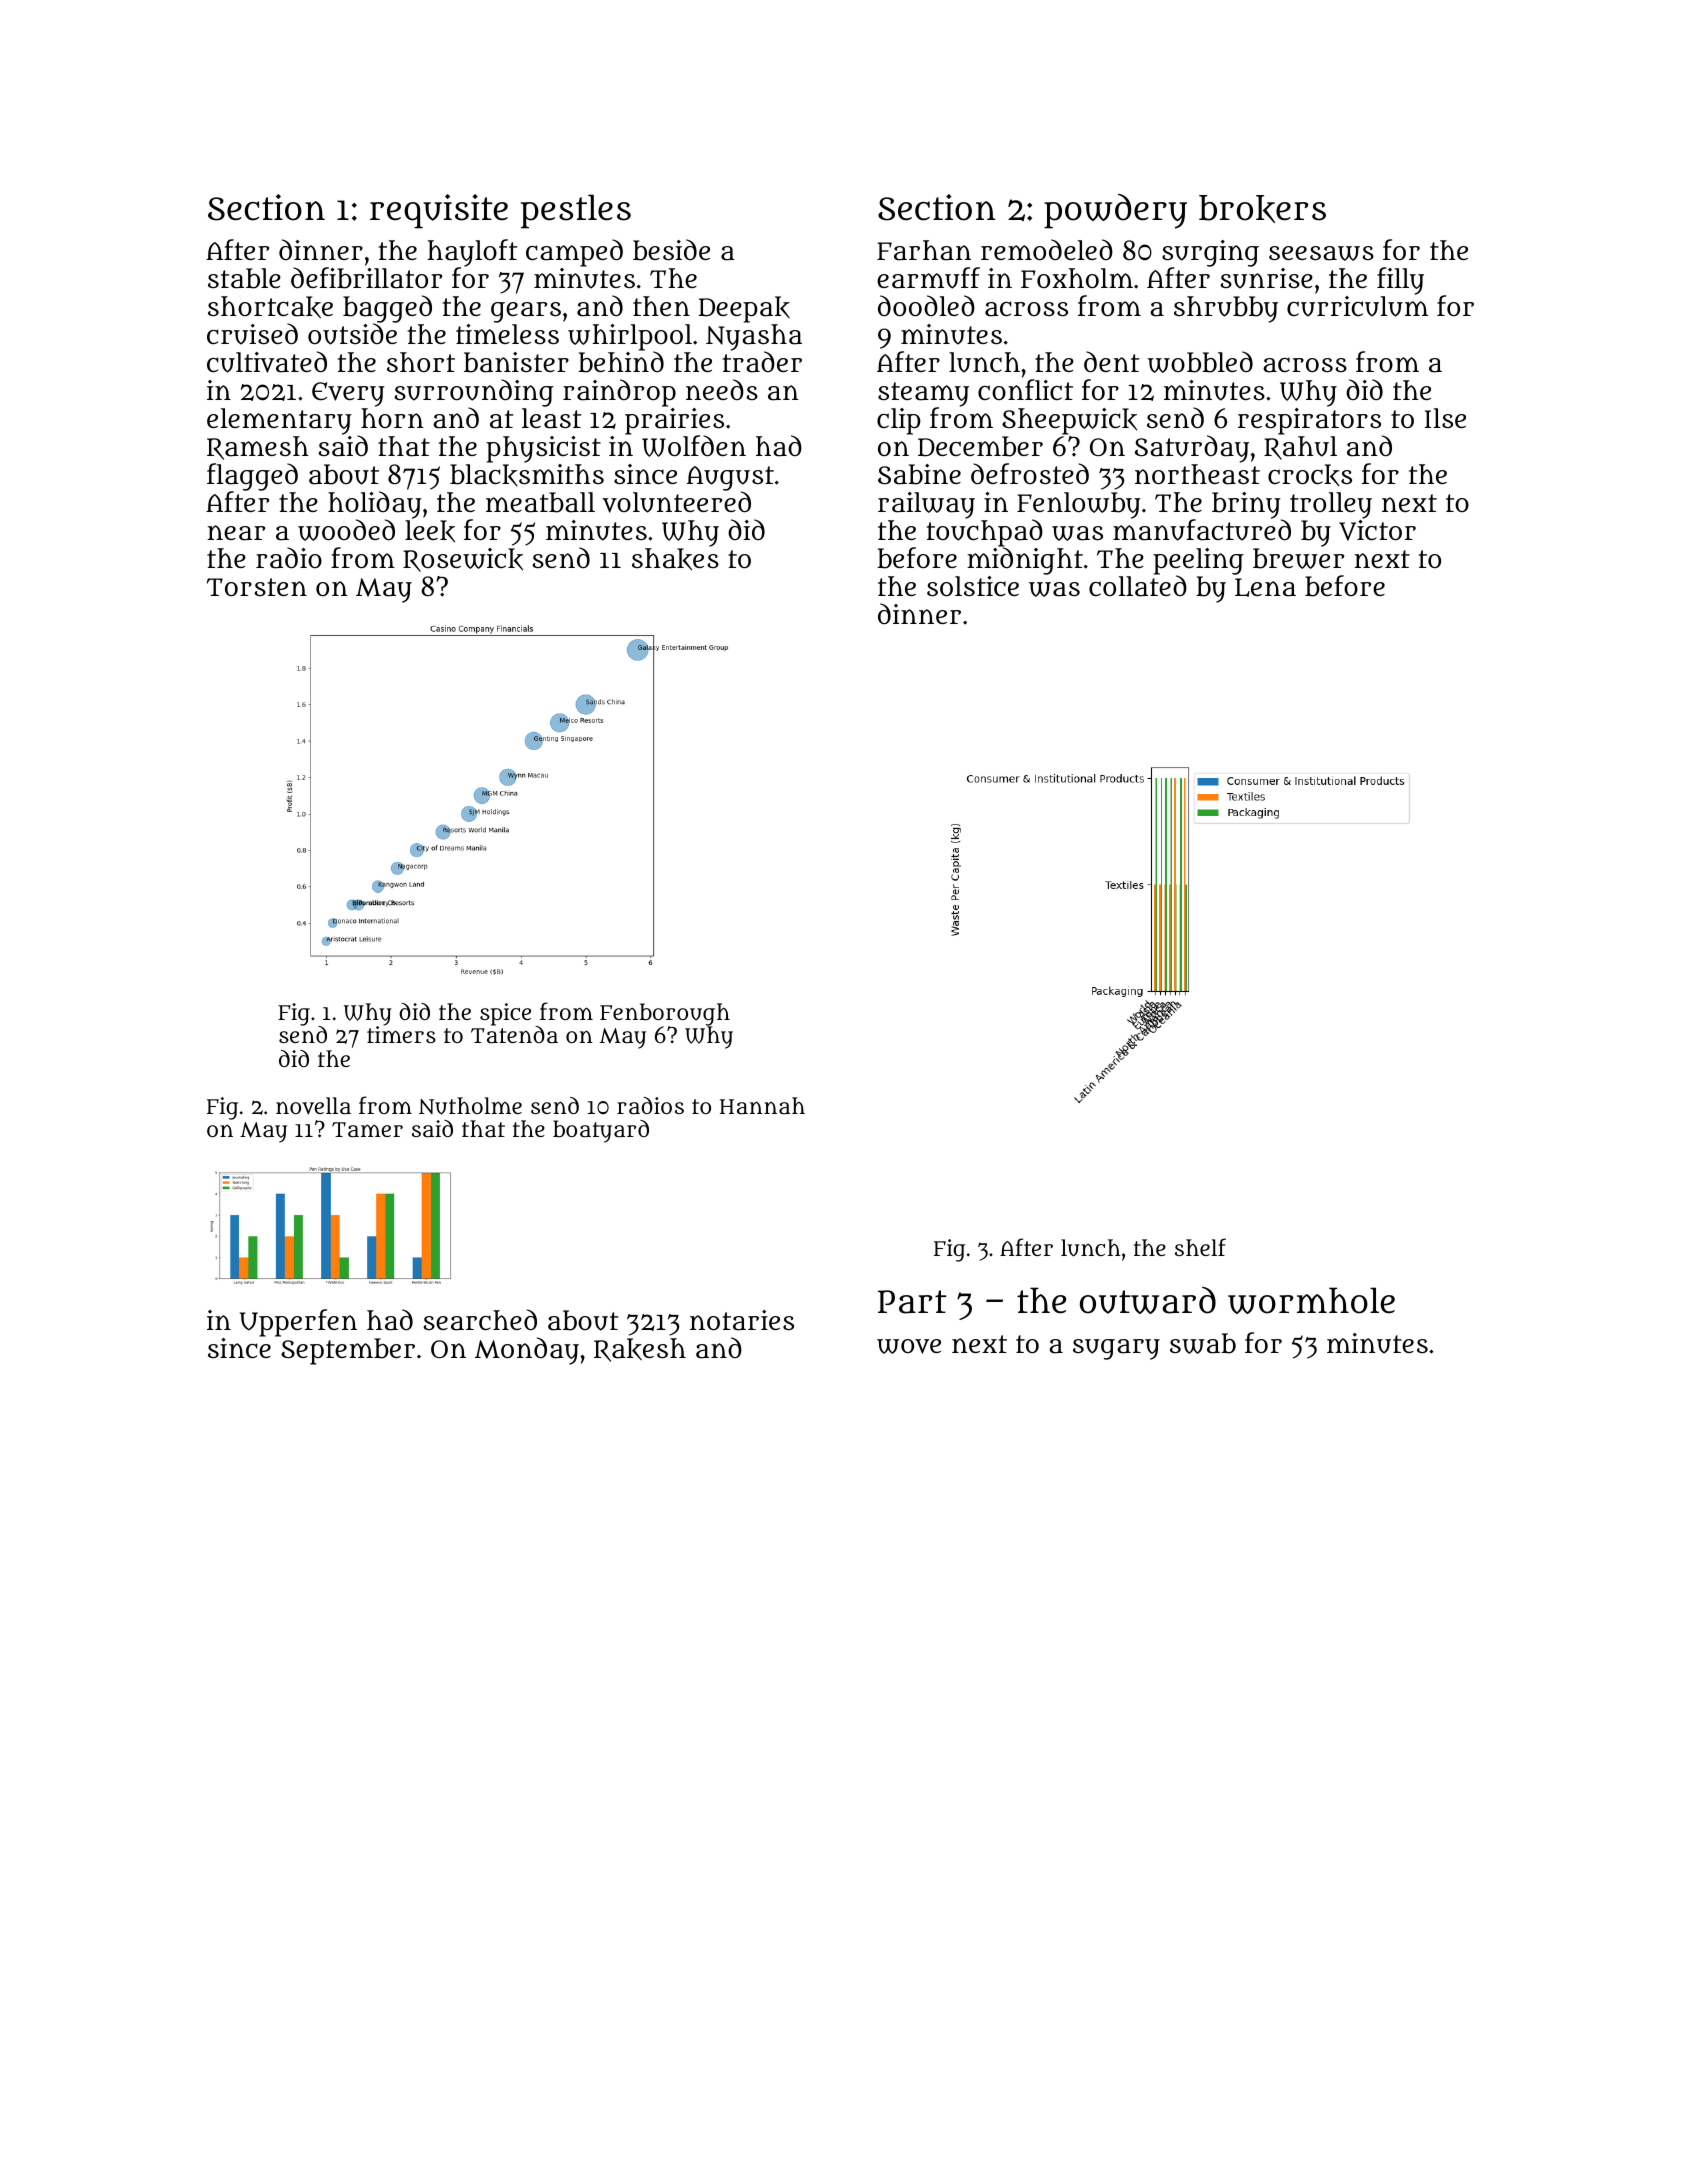 The image size is (1683, 2178). Describe the element at coordinates (367, 1129) in the page. I see `Tamer` at that location.
